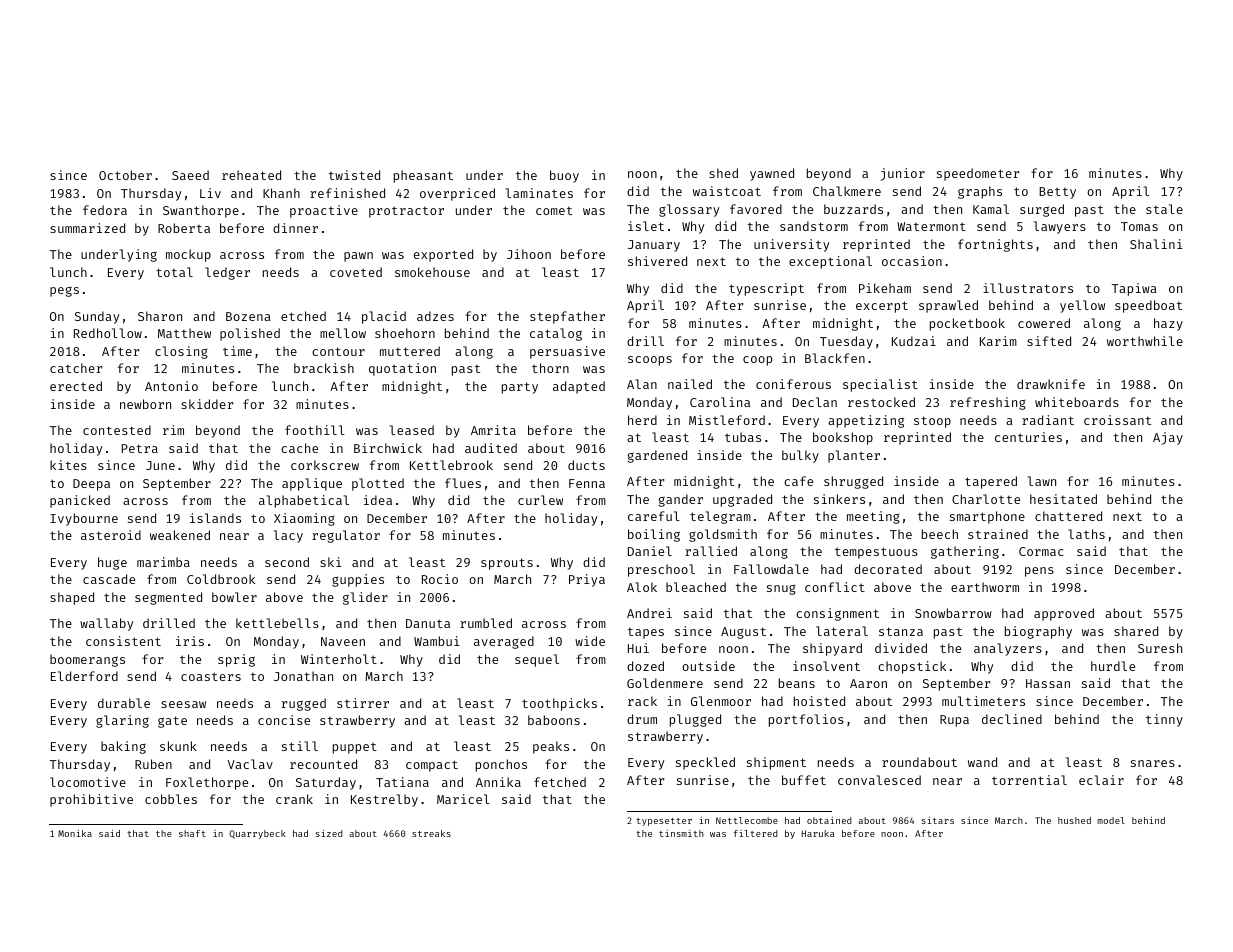 Image resolution: width=1233 pixels, height=952 pixels. I want to click on stepfather, so click(567, 317).
